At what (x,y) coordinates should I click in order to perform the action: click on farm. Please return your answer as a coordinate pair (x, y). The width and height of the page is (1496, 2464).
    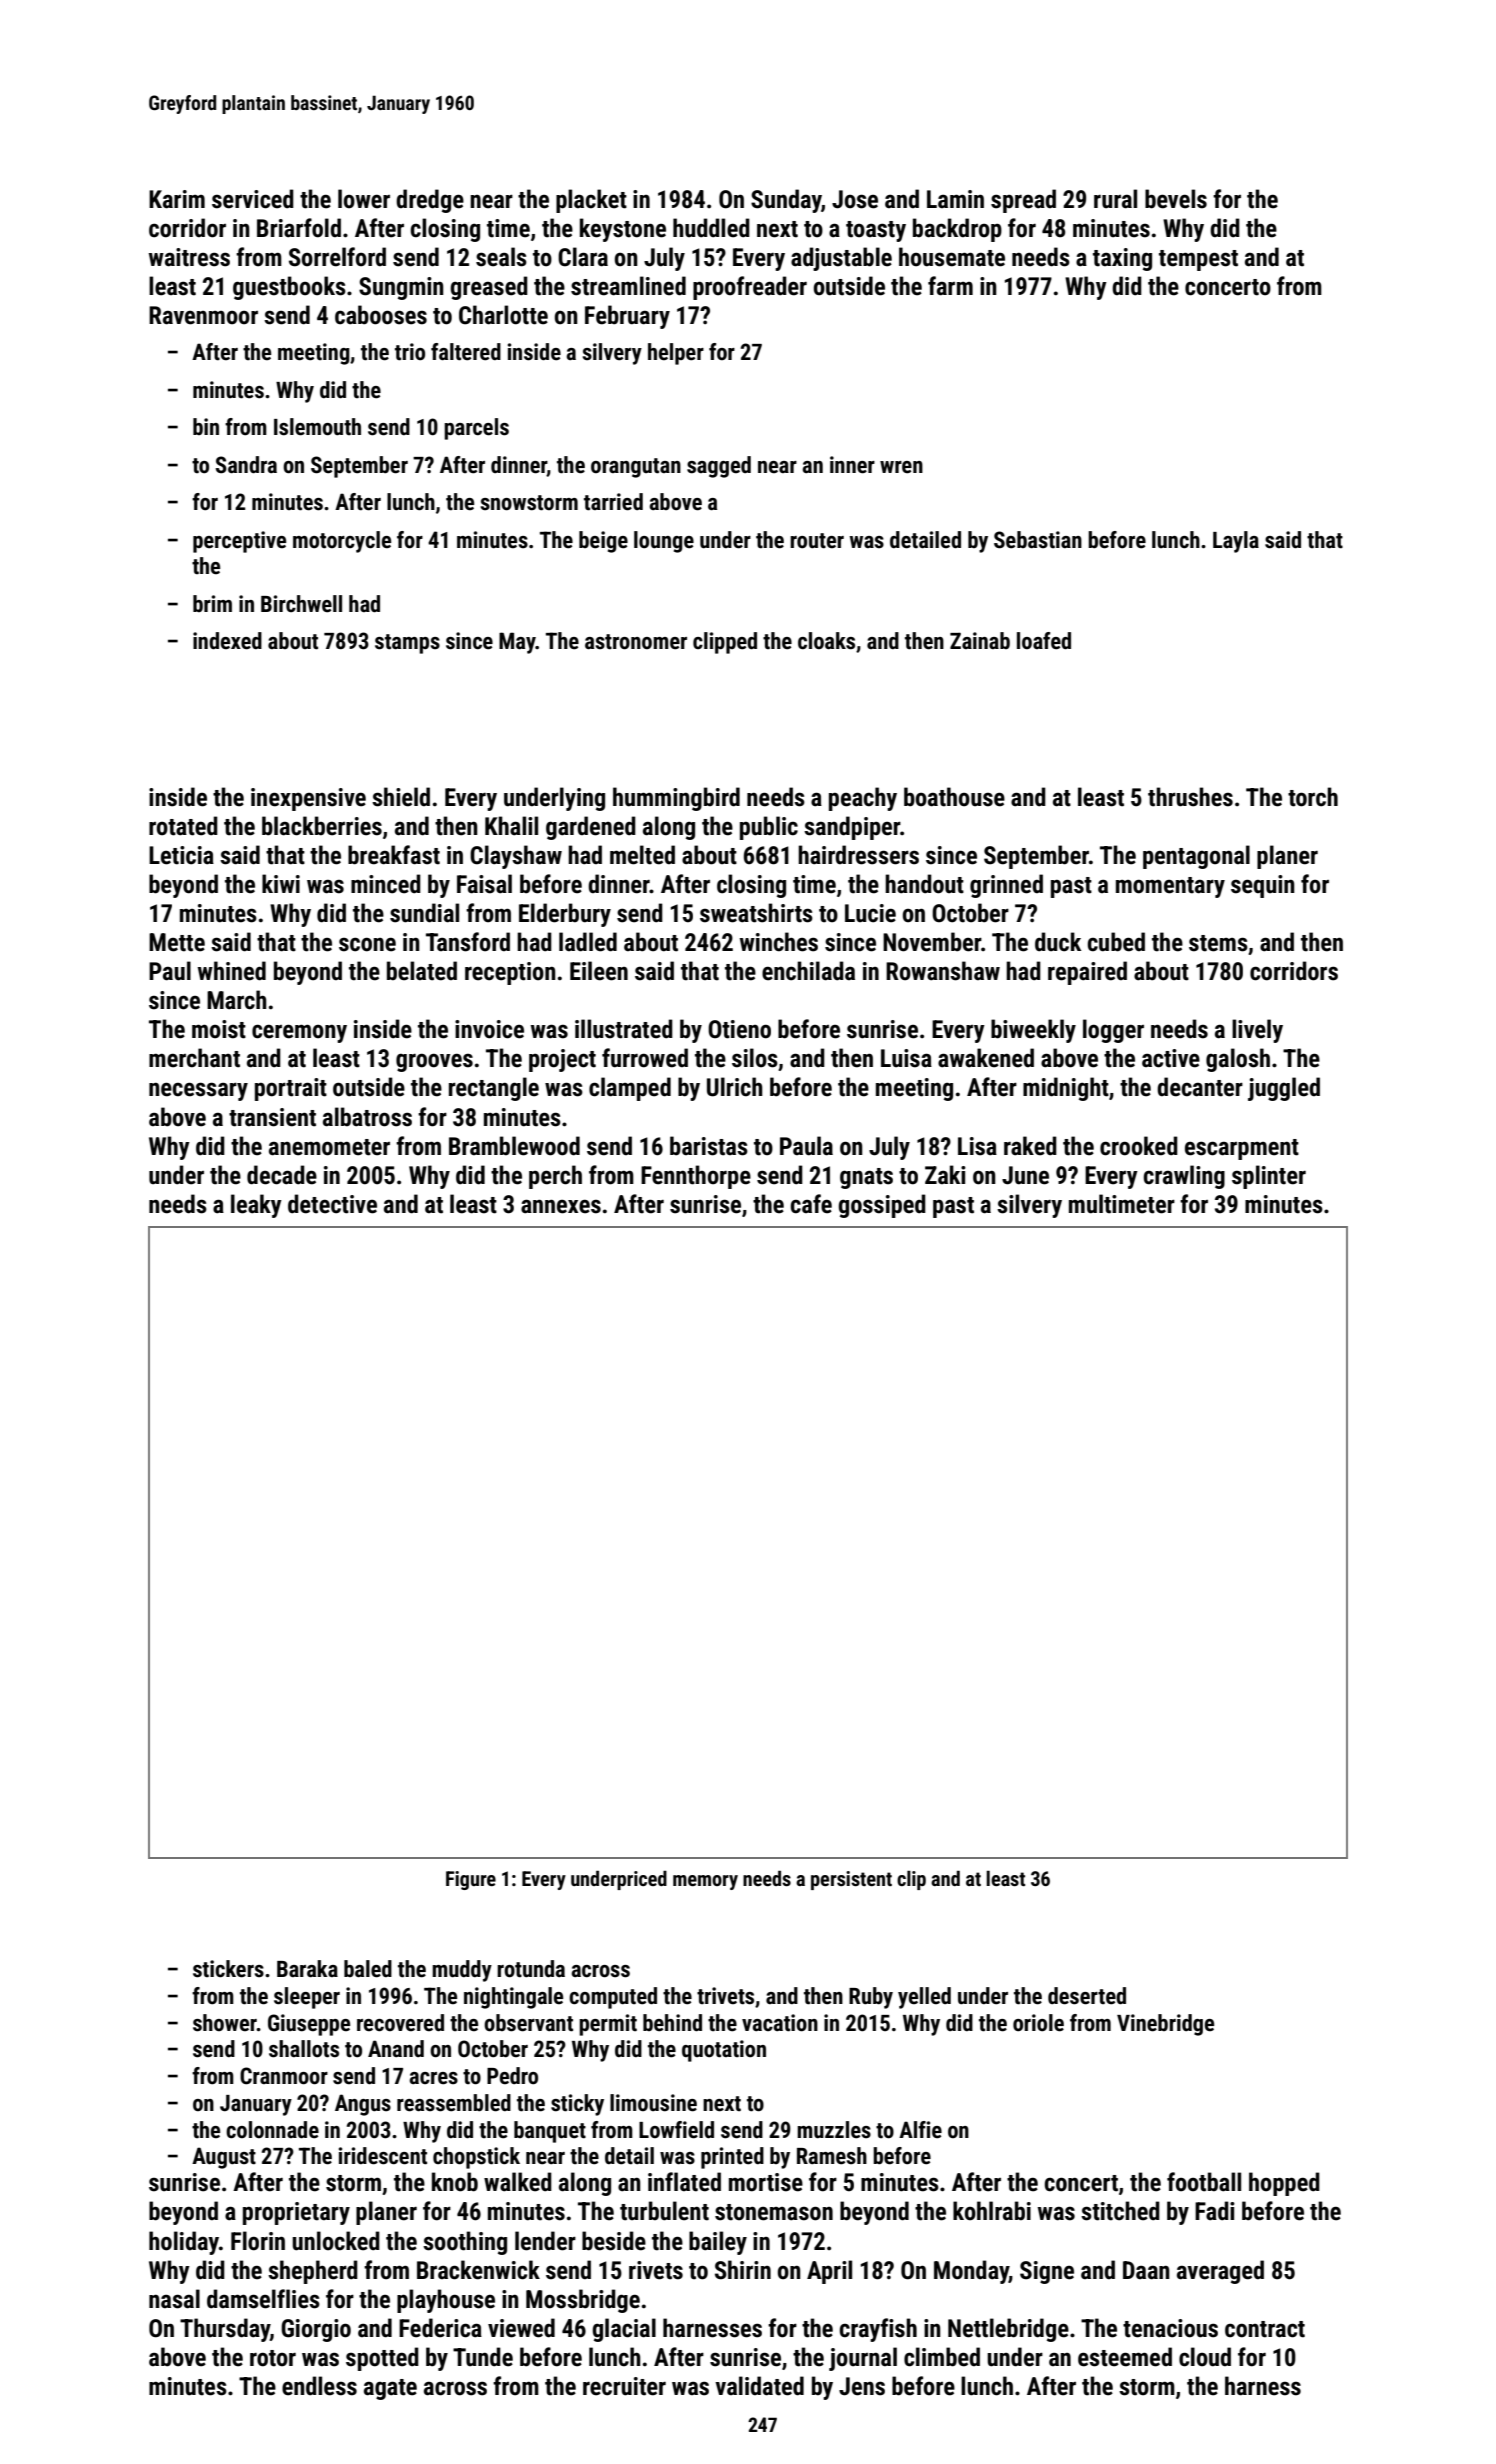
    Looking at the image, I should click on (950, 286).
